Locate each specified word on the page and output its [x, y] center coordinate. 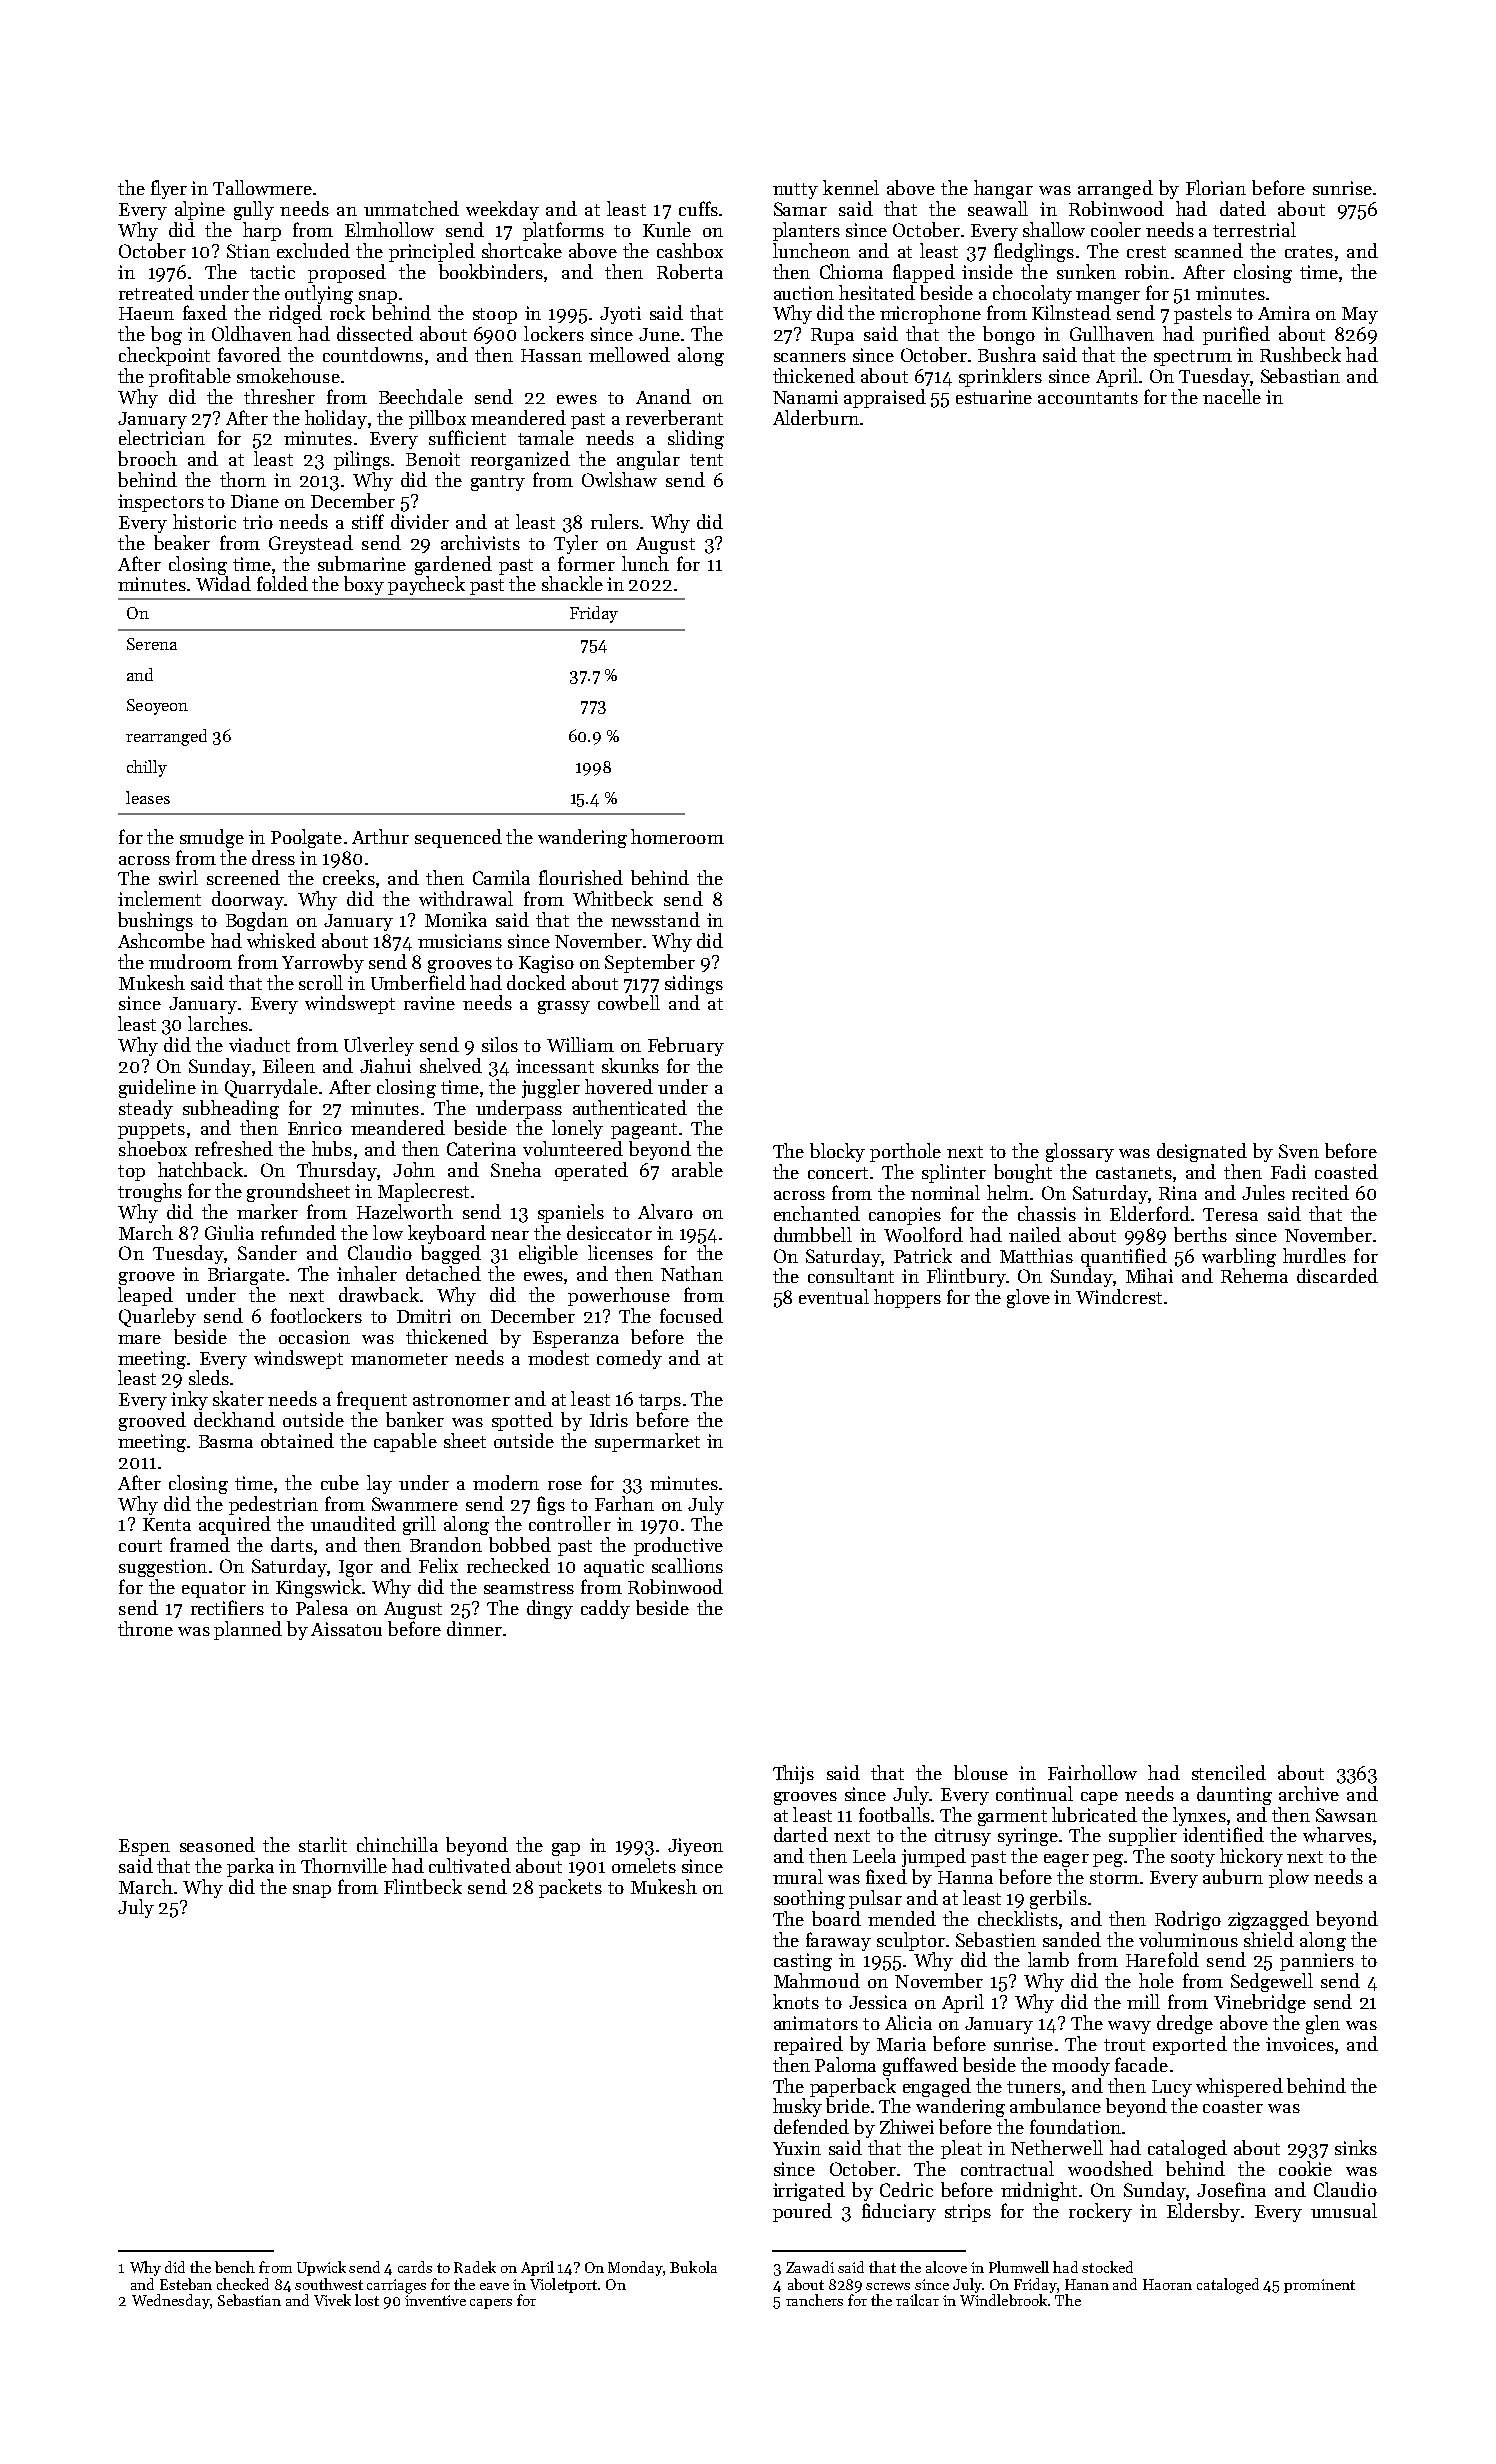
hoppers [907, 1298]
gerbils [1058, 1899]
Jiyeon [695, 1847]
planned [248, 1630]
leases [148, 797]
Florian [1216, 187]
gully [254, 210]
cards [415, 2267]
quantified [1124, 1257]
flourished [581, 877]
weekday [502, 210]
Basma [226, 1441]
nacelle [1232, 396]
